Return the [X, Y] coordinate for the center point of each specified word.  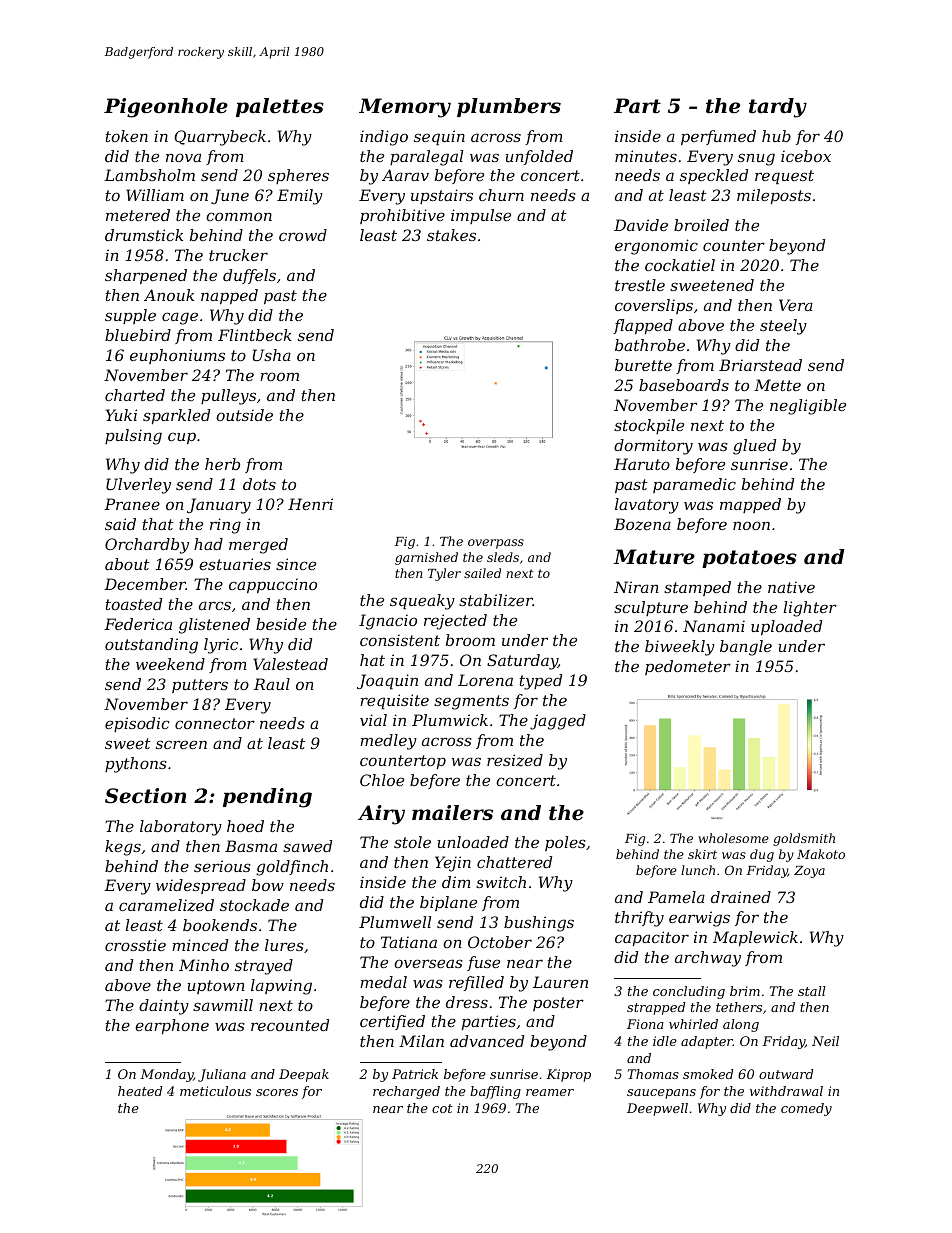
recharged [406, 1092]
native [791, 587]
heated [140, 1091]
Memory [405, 108]
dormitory [653, 447]
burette [643, 365]
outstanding [151, 646]
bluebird [138, 335]
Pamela [676, 897]
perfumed [718, 137]
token [127, 136]
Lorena [485, 680]
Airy [381, 815]
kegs [123, 848]
